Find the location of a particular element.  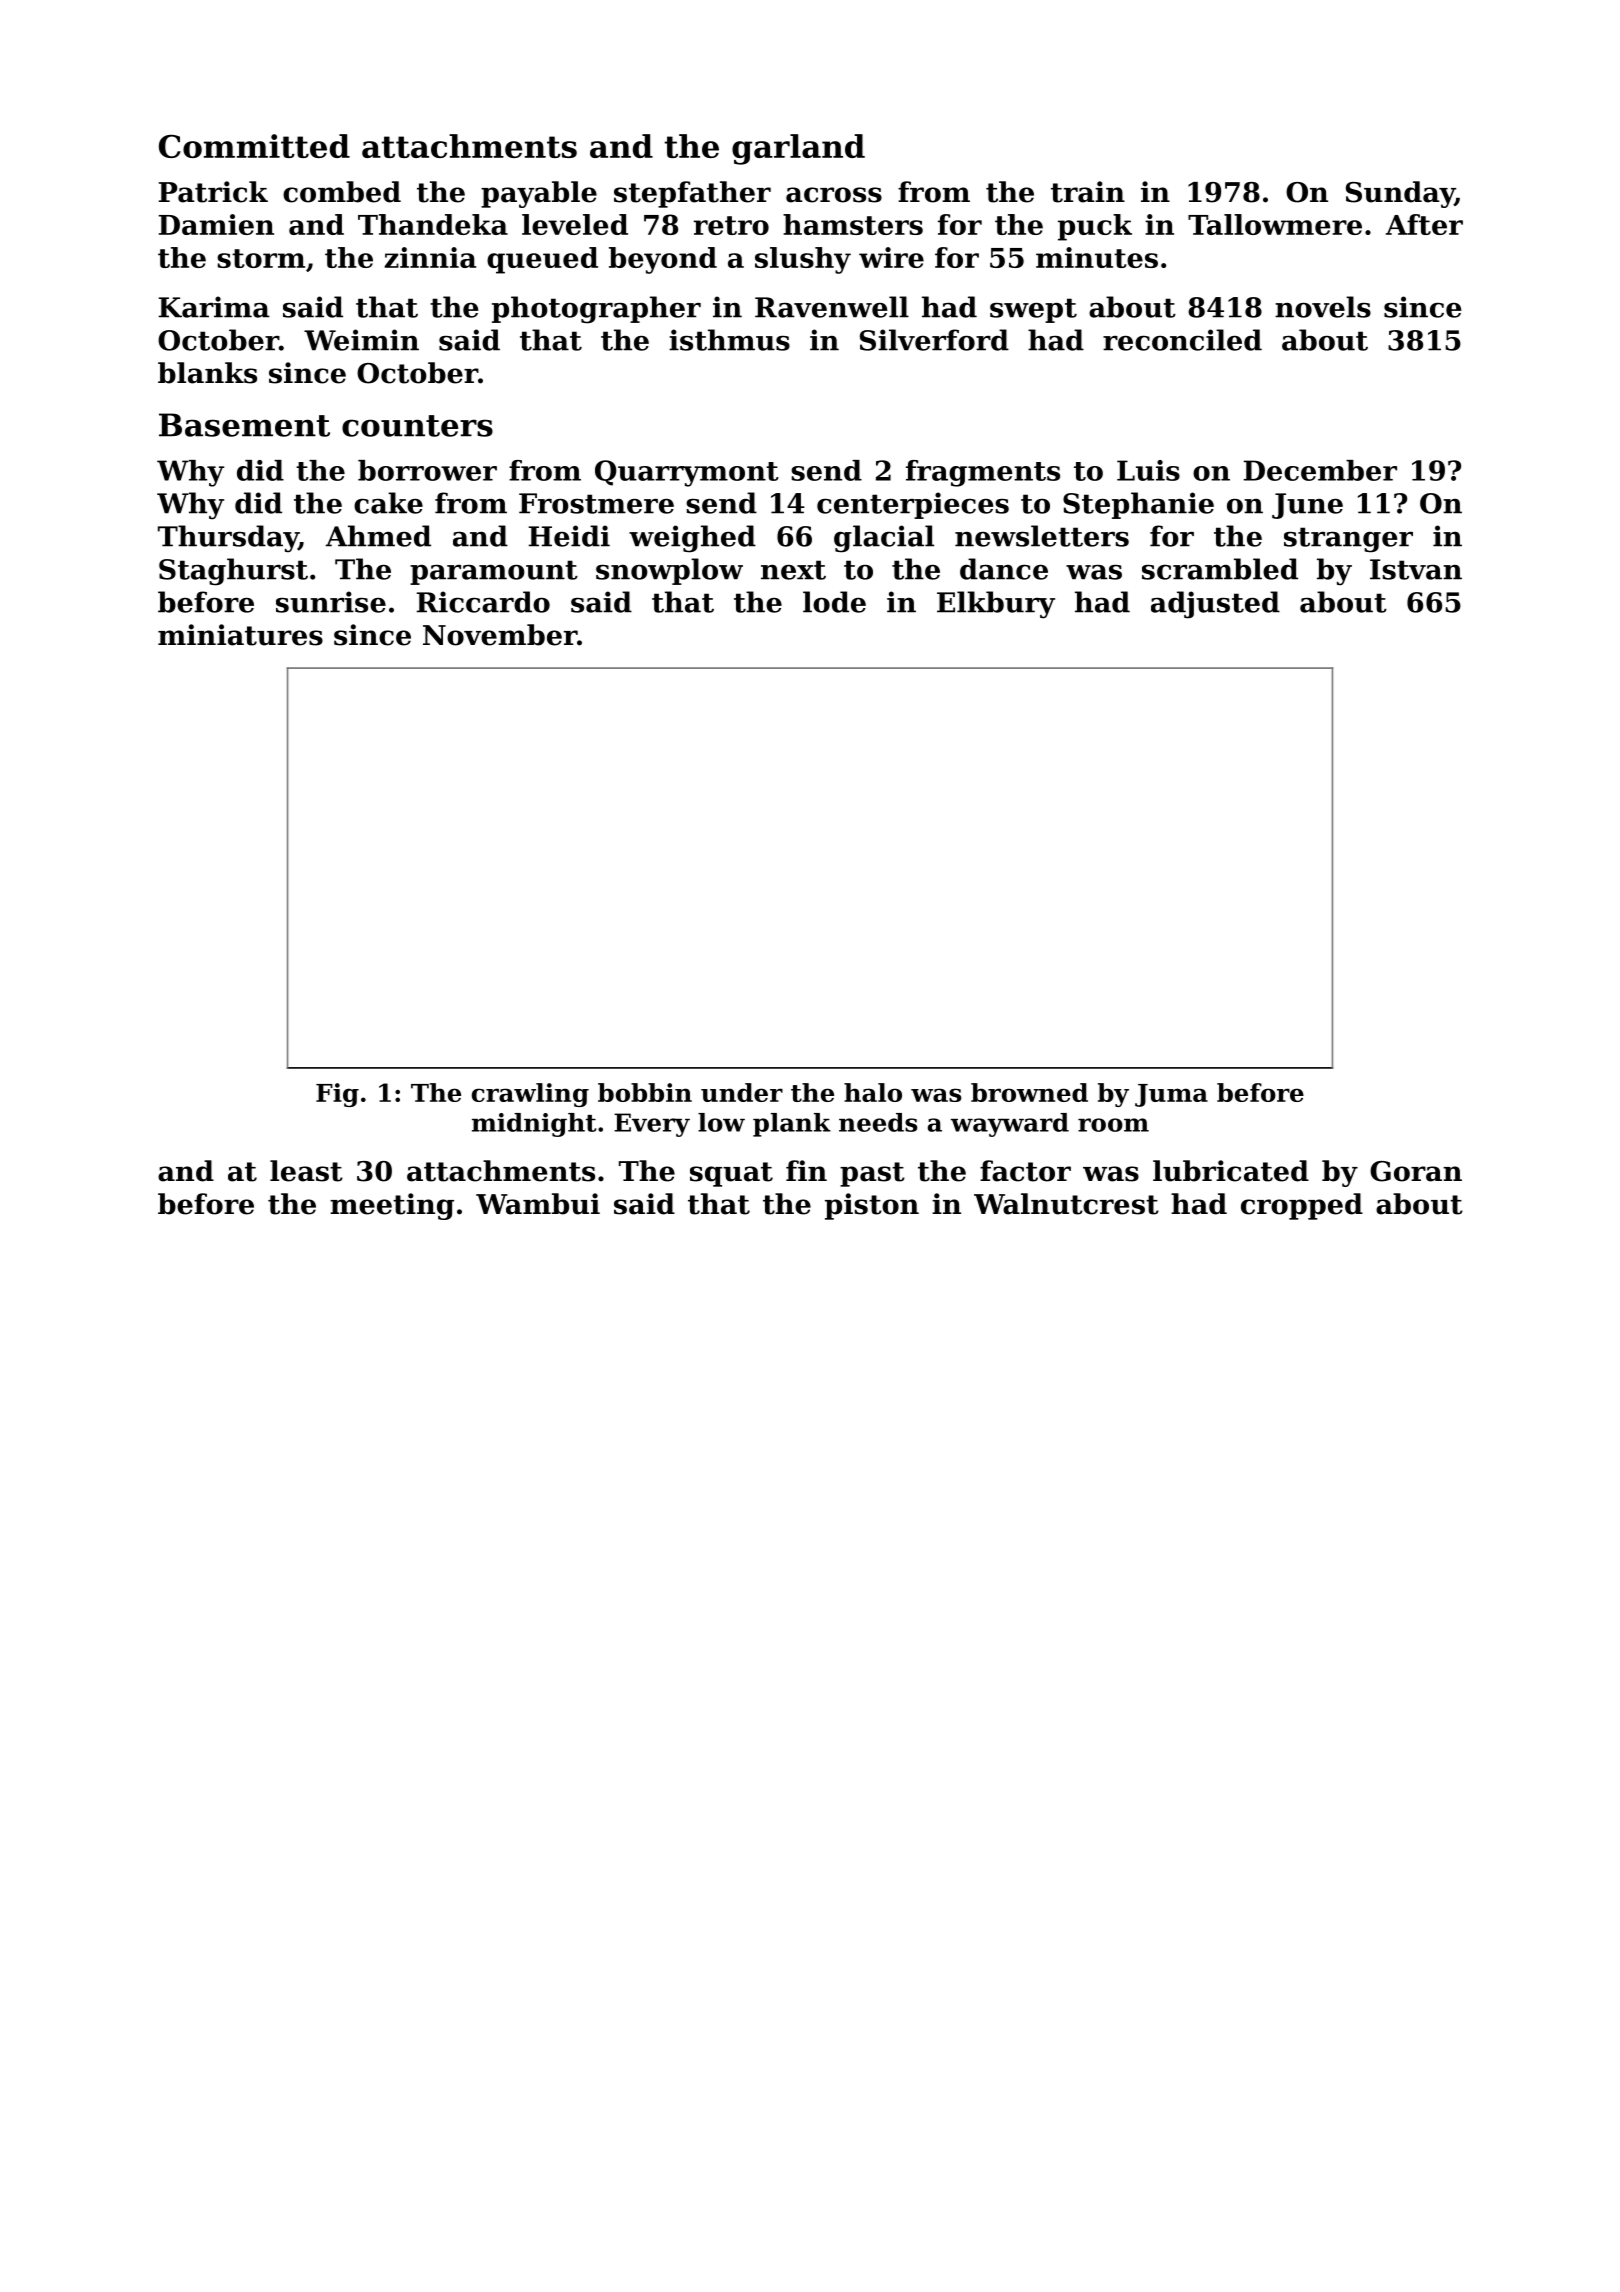

midnight is located at coordinates (534, 1125).
